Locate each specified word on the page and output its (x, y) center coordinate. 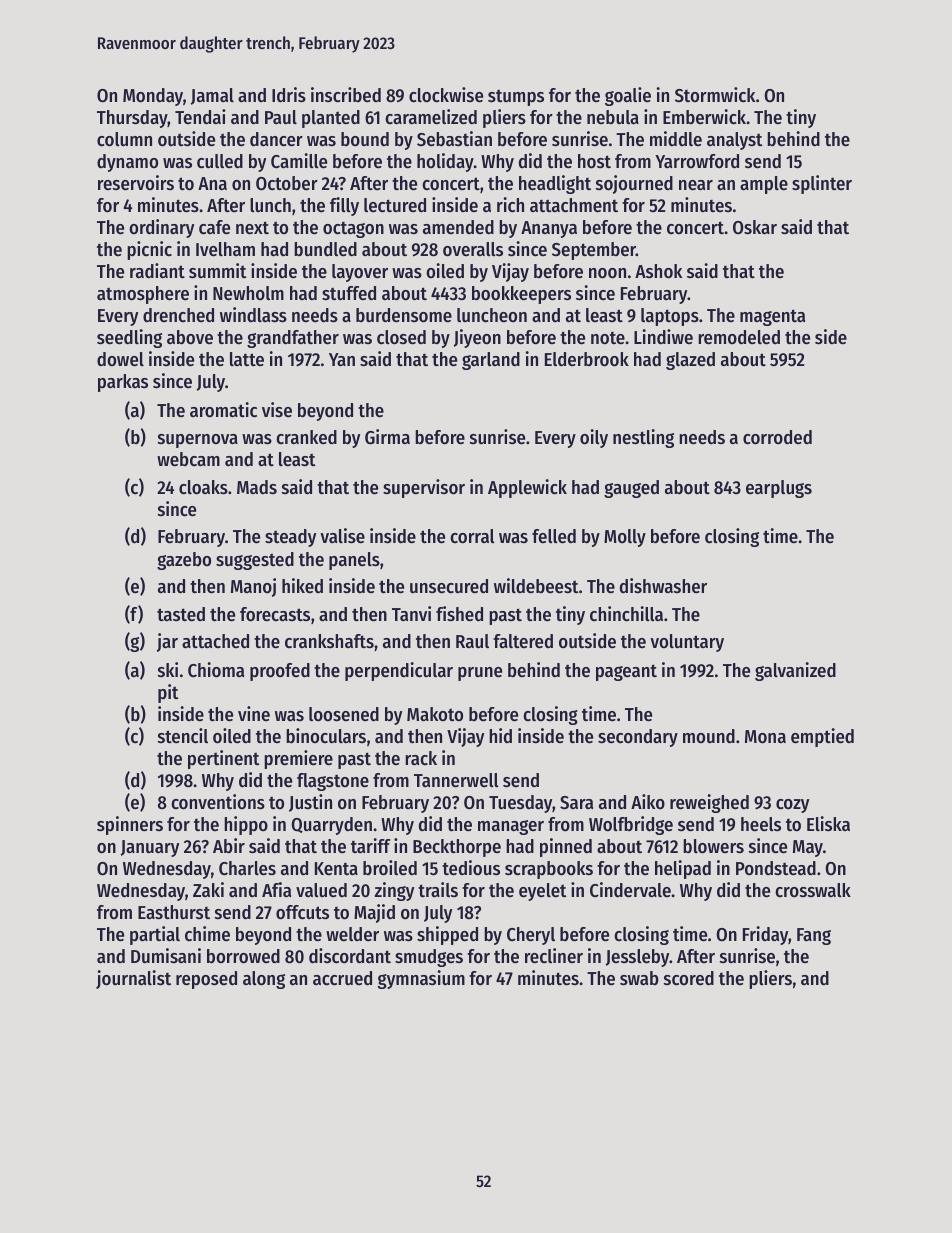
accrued (342, 978)
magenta (772, 317)
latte (247, 359)
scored (689, 978)
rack (421, 758)
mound (709, 736)
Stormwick (715, 95)
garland (491, 361)
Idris (289, 95)
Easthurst (174, 912)
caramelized (431, 117)
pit (168, 693)
